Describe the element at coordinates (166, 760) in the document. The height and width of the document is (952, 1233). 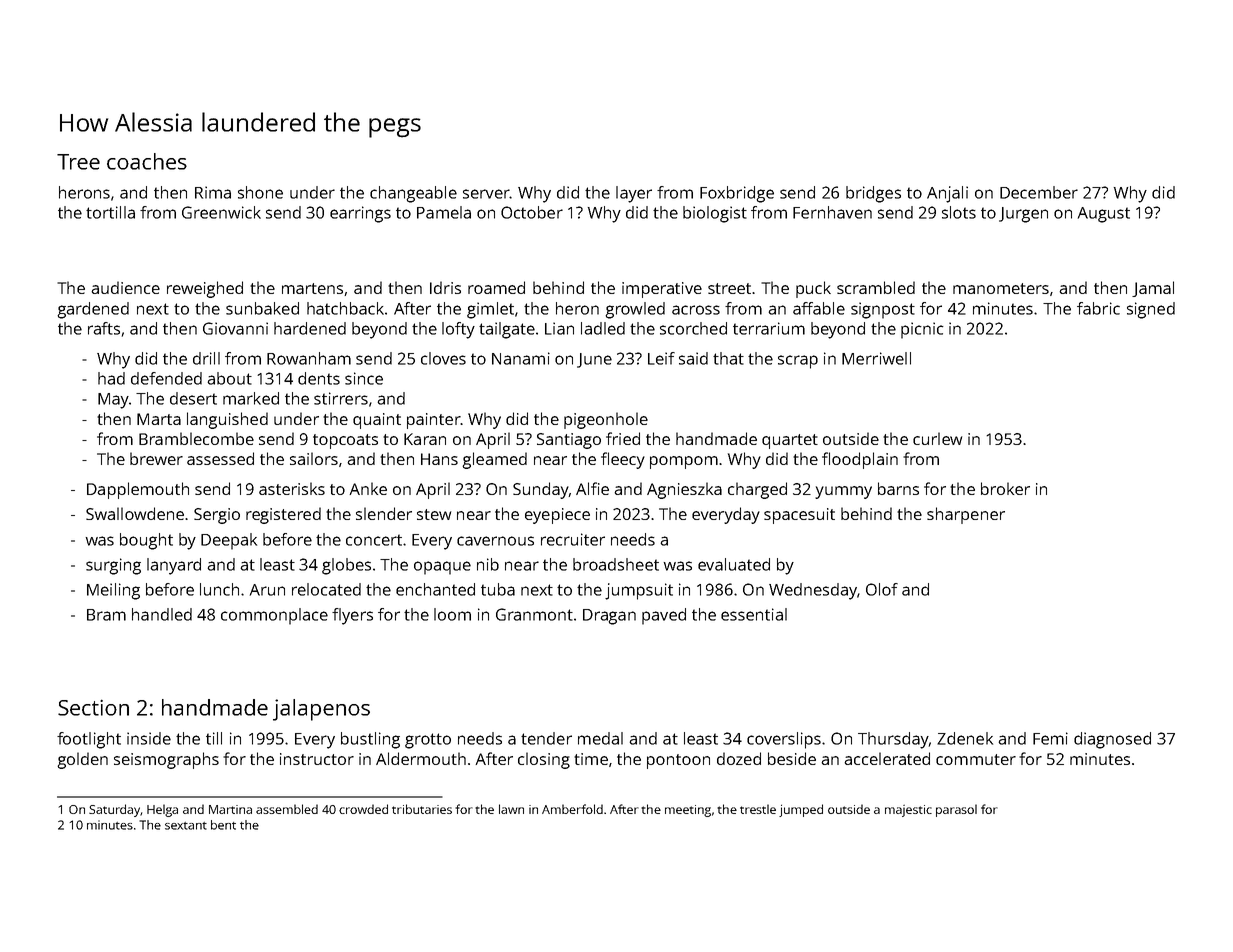
I see `seismographs` at that location.
